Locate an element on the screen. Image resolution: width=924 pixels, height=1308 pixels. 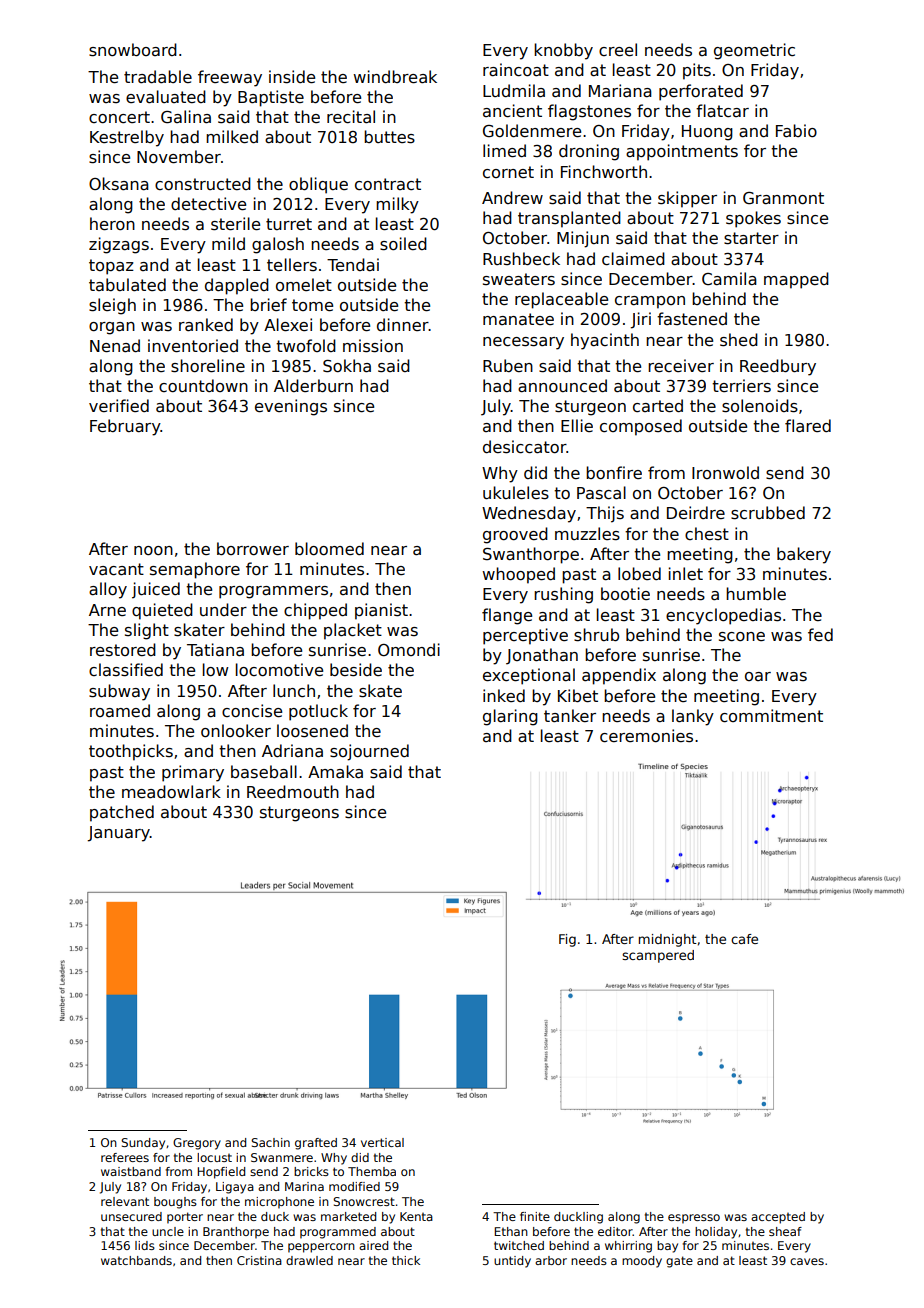
Tatiana is located at coordinates (215, 649).
